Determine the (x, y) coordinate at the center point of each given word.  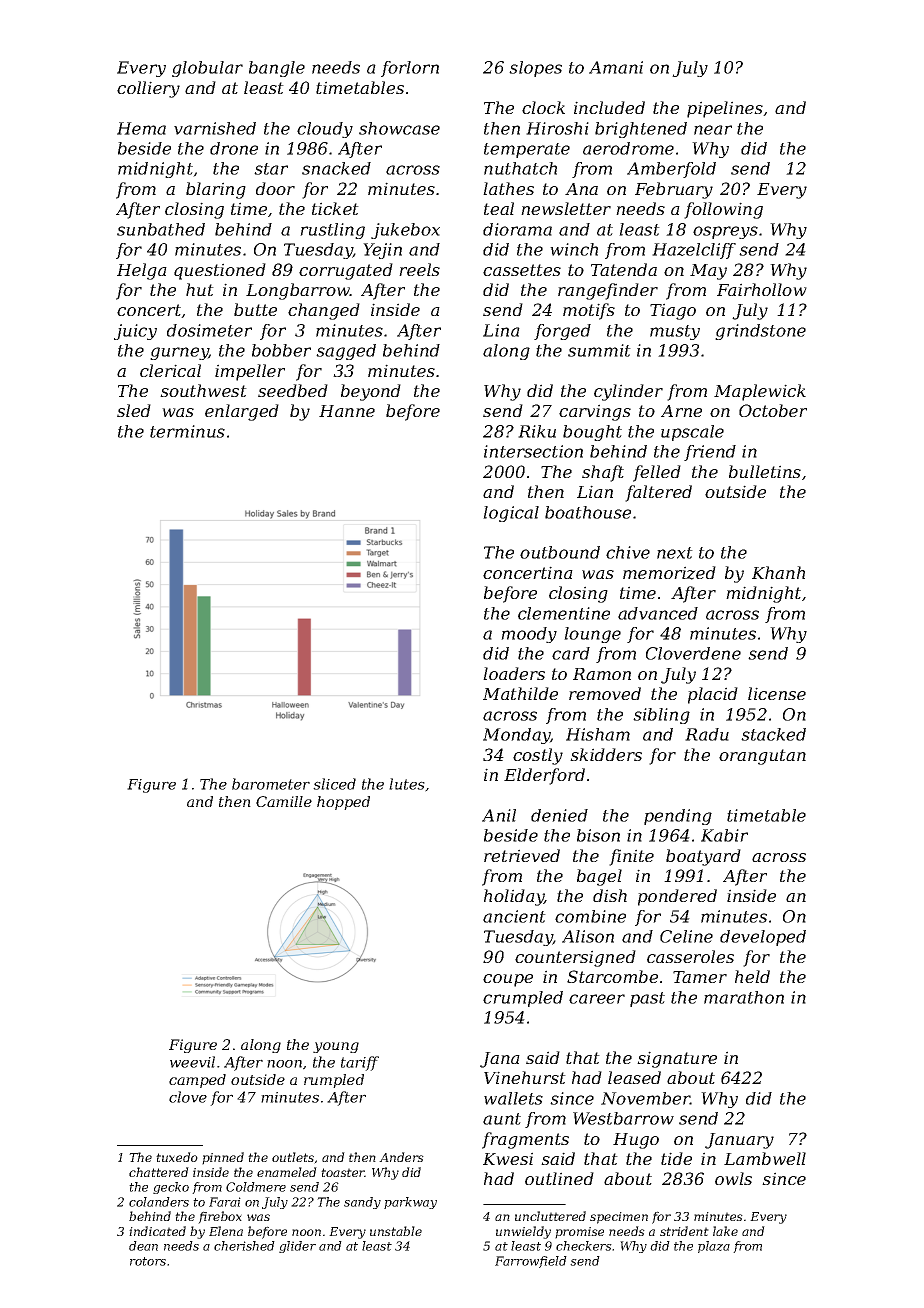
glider (297, 1247)
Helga (142, 271)
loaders (514, 673)
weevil (192, 1062)
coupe (508, 980)
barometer (271, 784)
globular (207, 69)
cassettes (522, 270)
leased (634, 1077)
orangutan (762, 757)
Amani (616, 67)
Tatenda (624, 269)
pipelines (725, 109)
